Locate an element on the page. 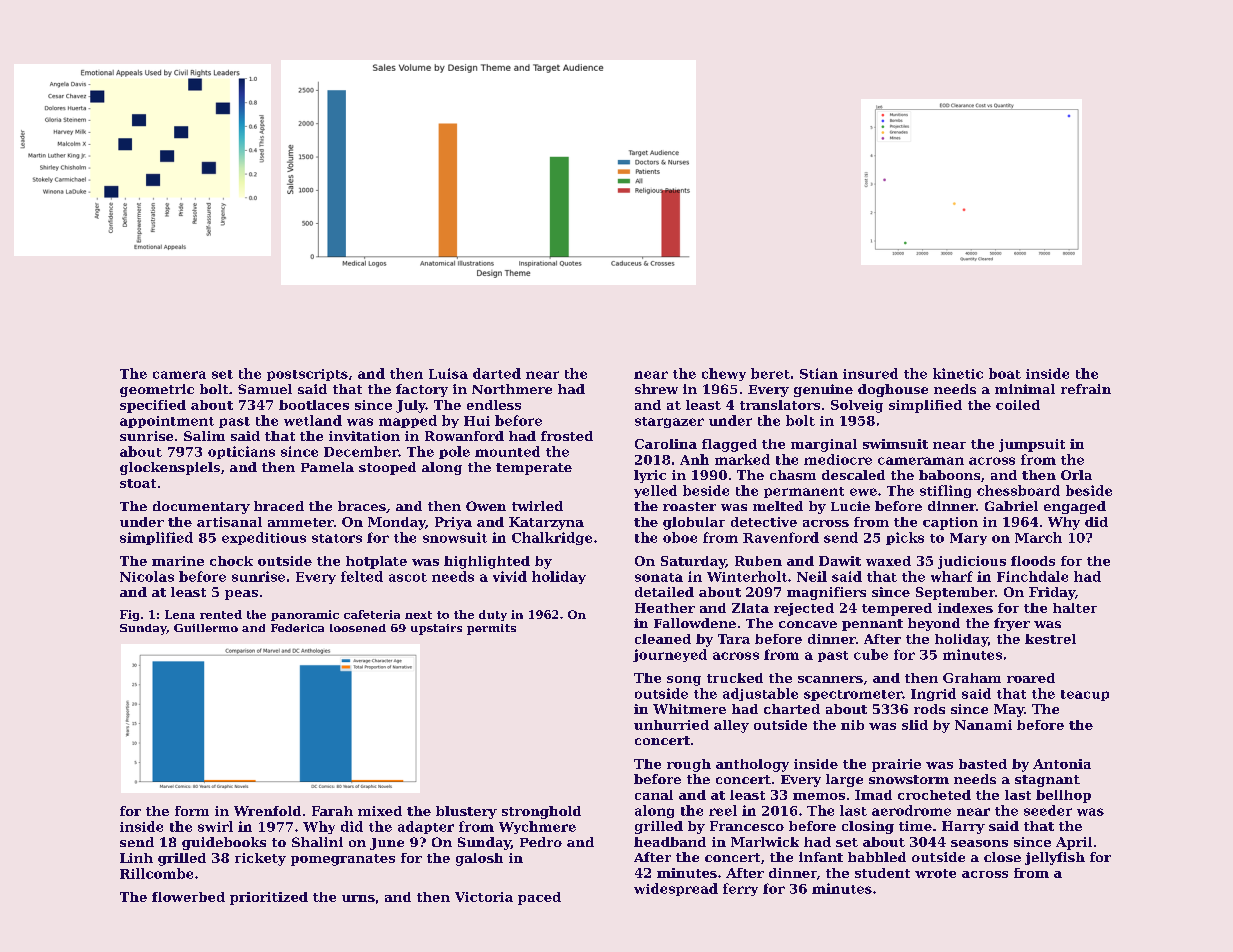 Image resolution: width=1233 pixels, height=952 pixels. cafeteria is located at coordinates (372, 614).
